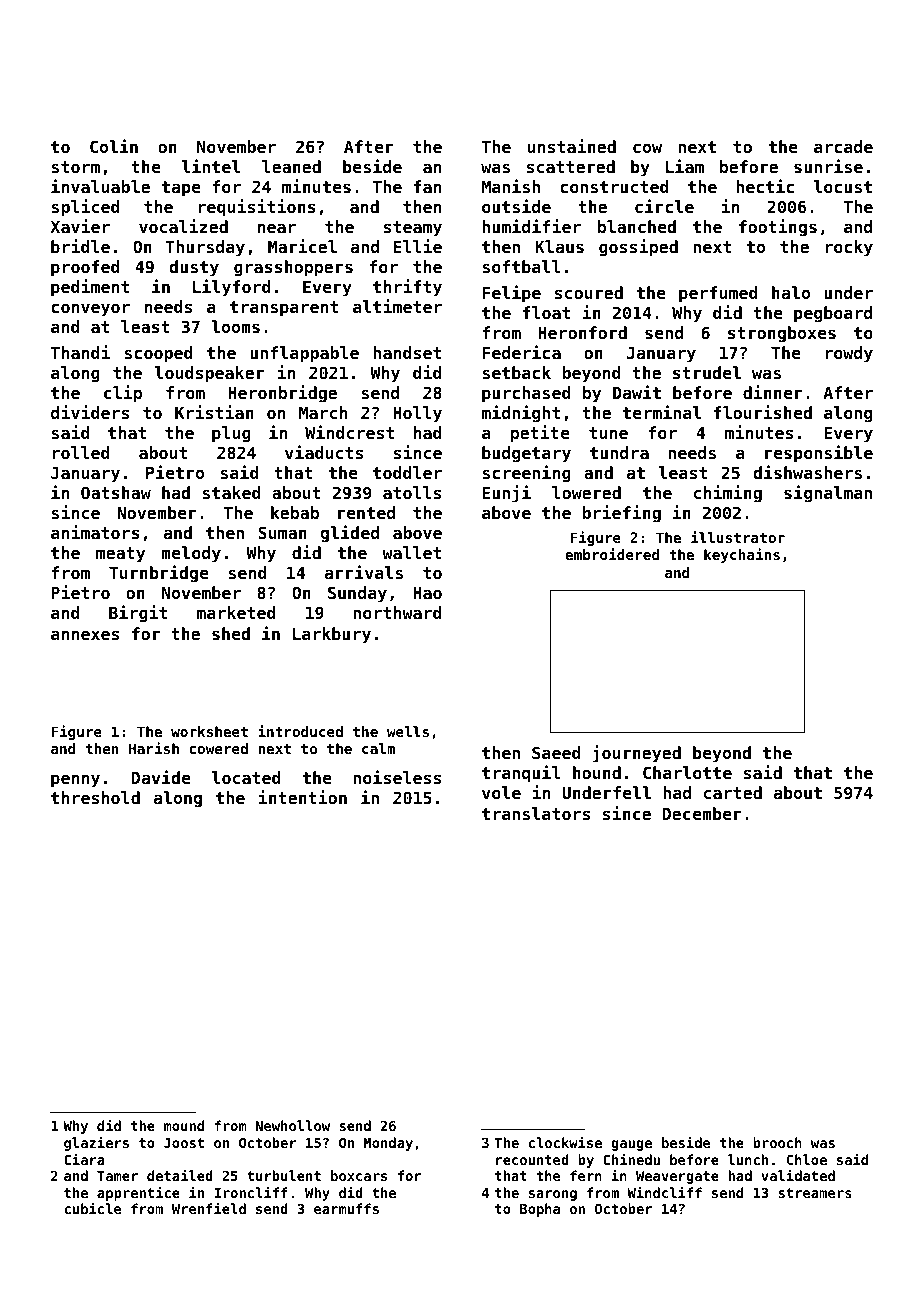  I want to click on penny, so click(75, 781).
